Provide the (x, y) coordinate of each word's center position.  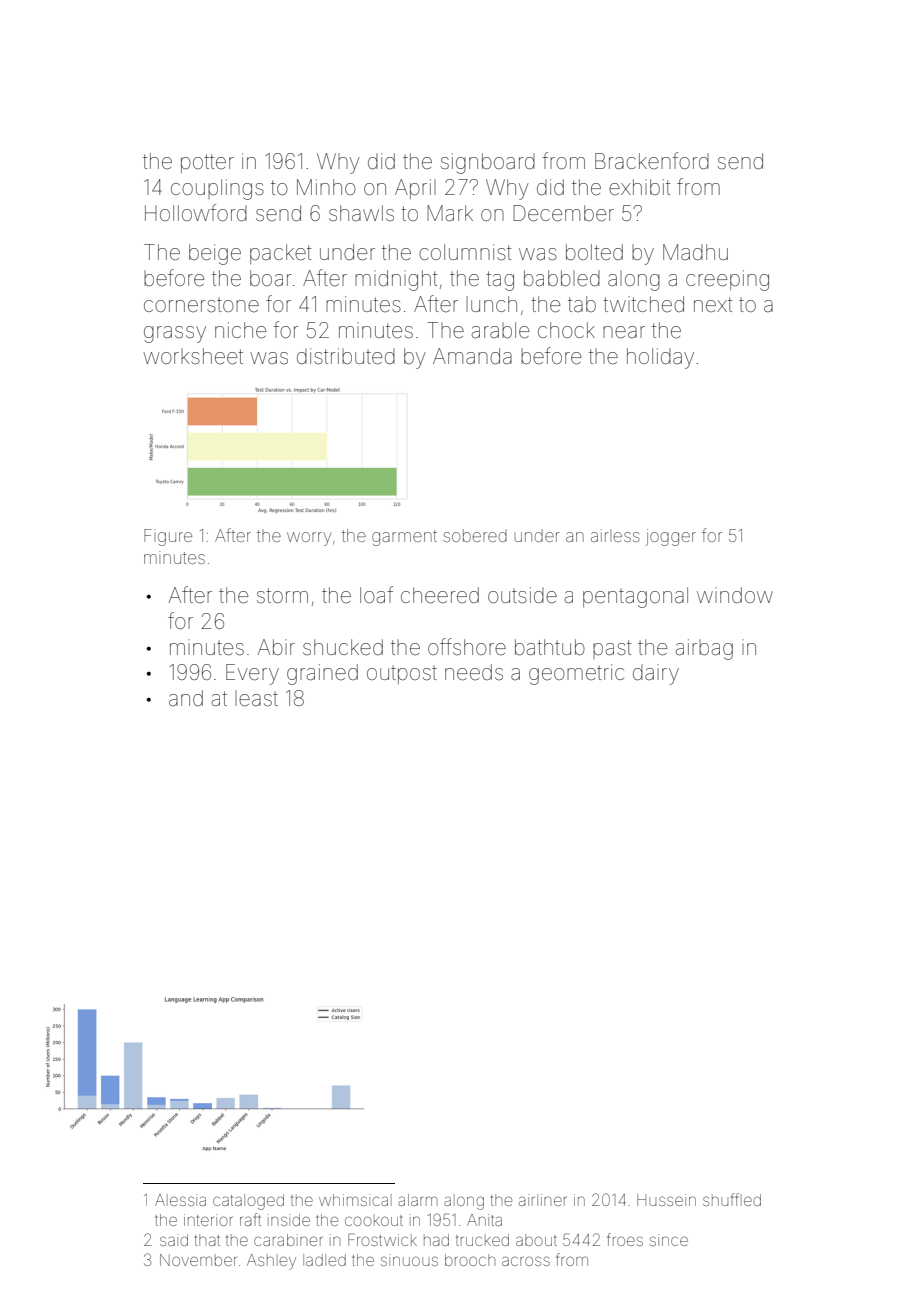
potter (207, 163)
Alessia (180, 1200)
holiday (660, 358)
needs (474, 672)
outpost (402, 675)
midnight (396, 280)
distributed (346, 356)
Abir (276, 647)
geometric (576, 674)
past (612, 649)
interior (208, 1220)
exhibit (640, 187)
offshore (467, 646)
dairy (656, 674)
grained (322, 674)
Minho (326, 187)
